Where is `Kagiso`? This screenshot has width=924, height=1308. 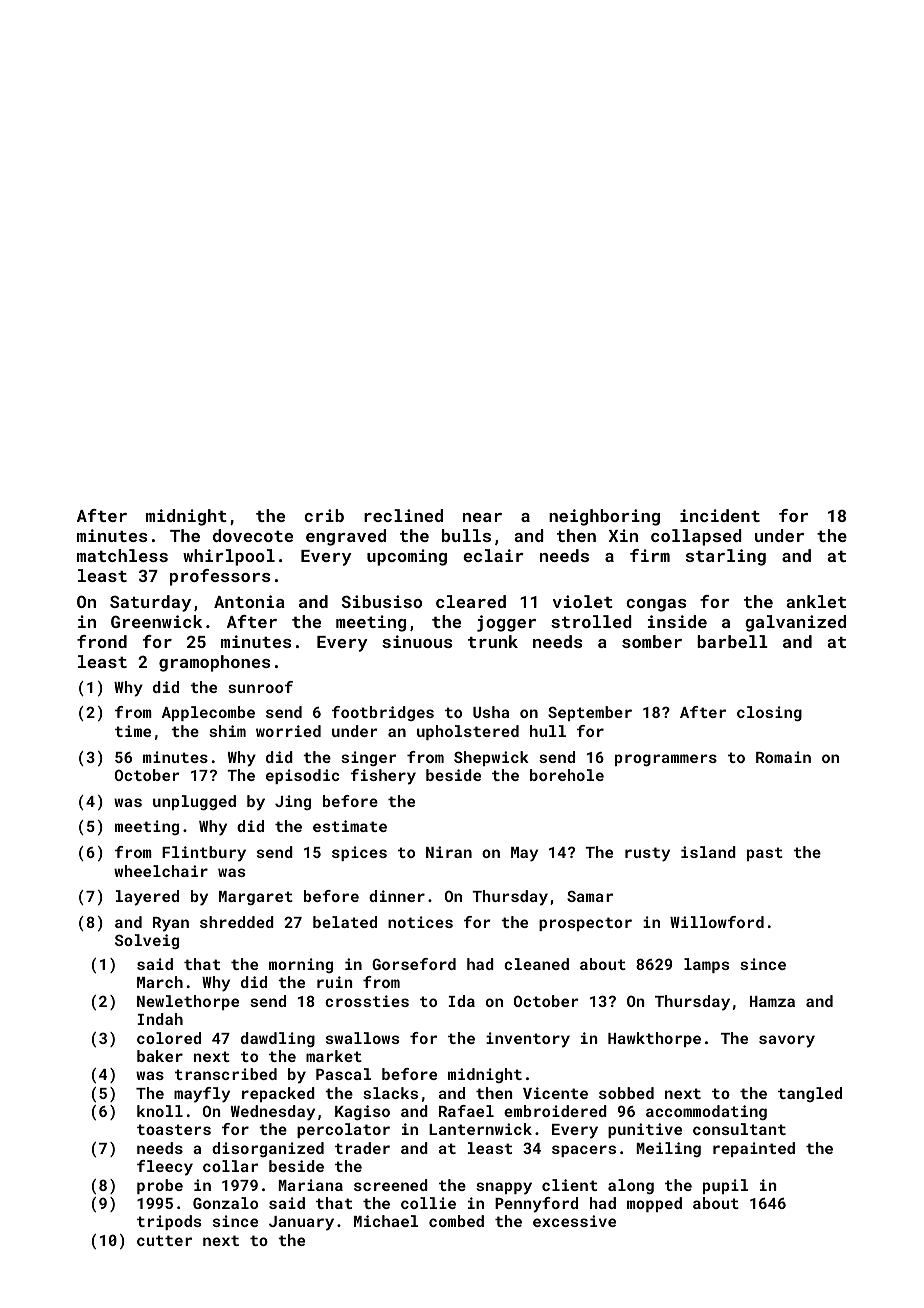 Kagiso is located at coordinates (362, 1112).
